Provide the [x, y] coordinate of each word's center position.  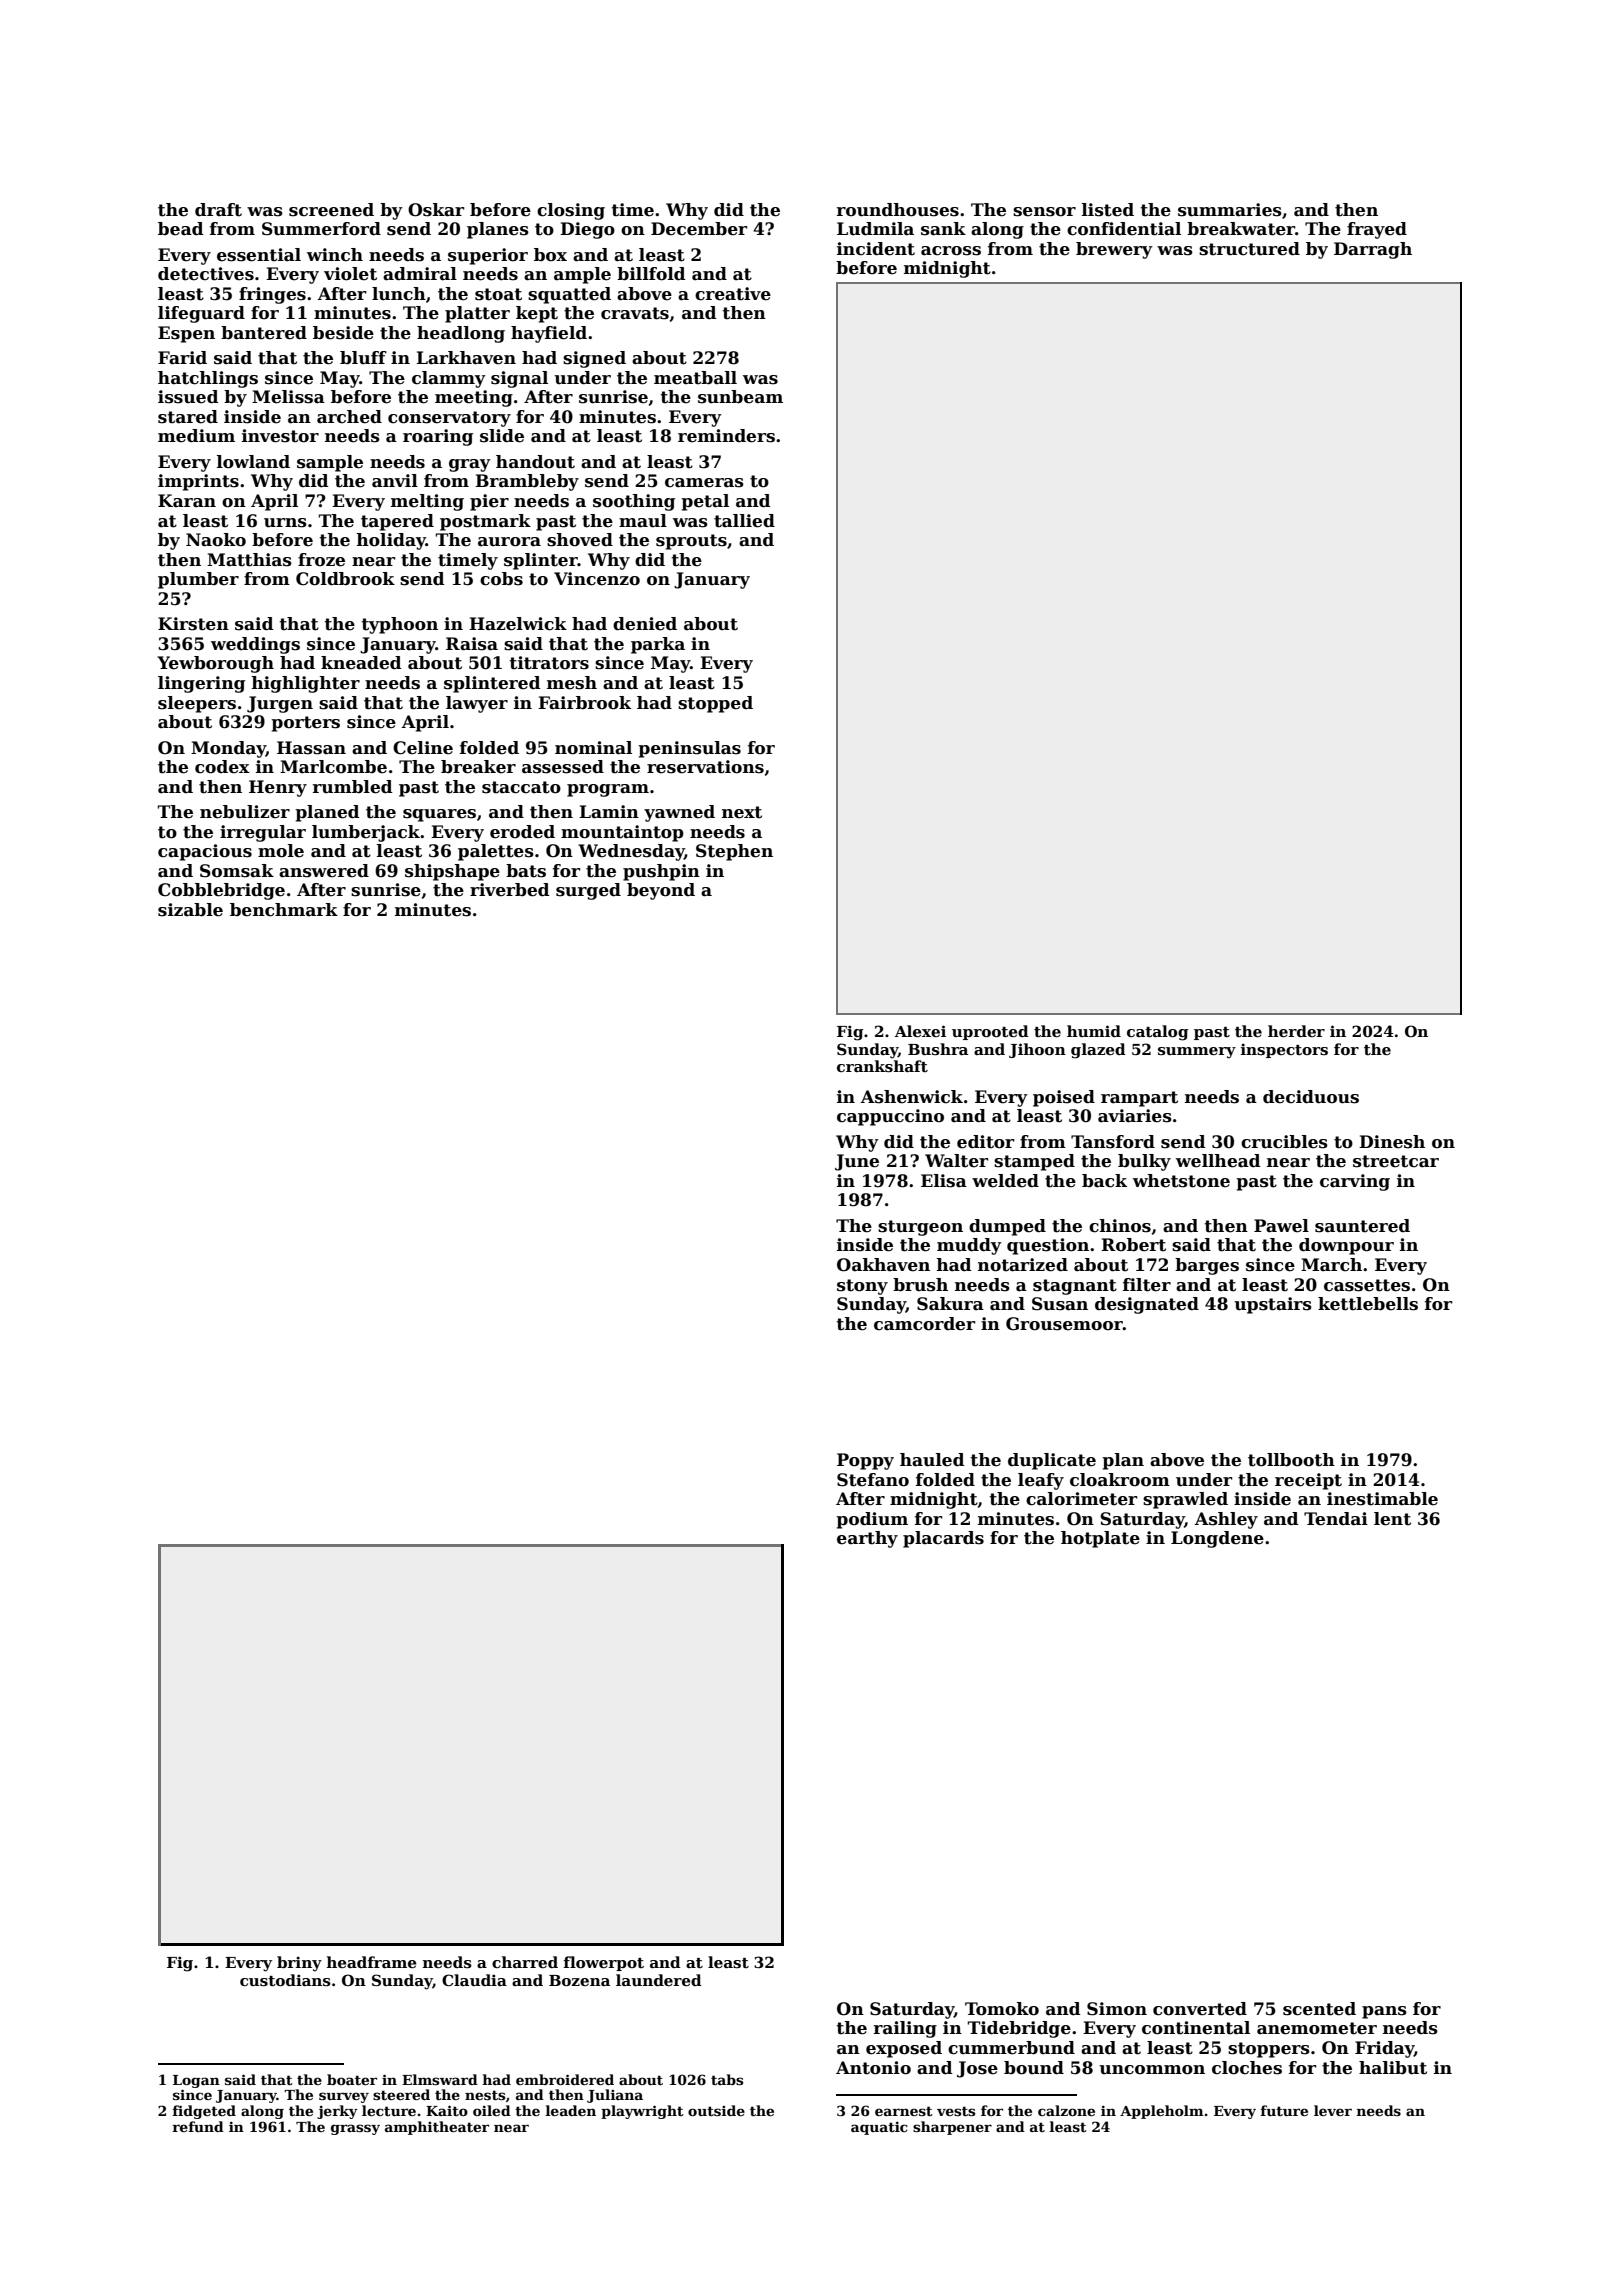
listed [1108, 210]
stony [862, 1287]
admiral [420, 274]
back [1104, 1181]
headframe [372, 1962]
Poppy [865, 1461]
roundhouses [898, 210]
